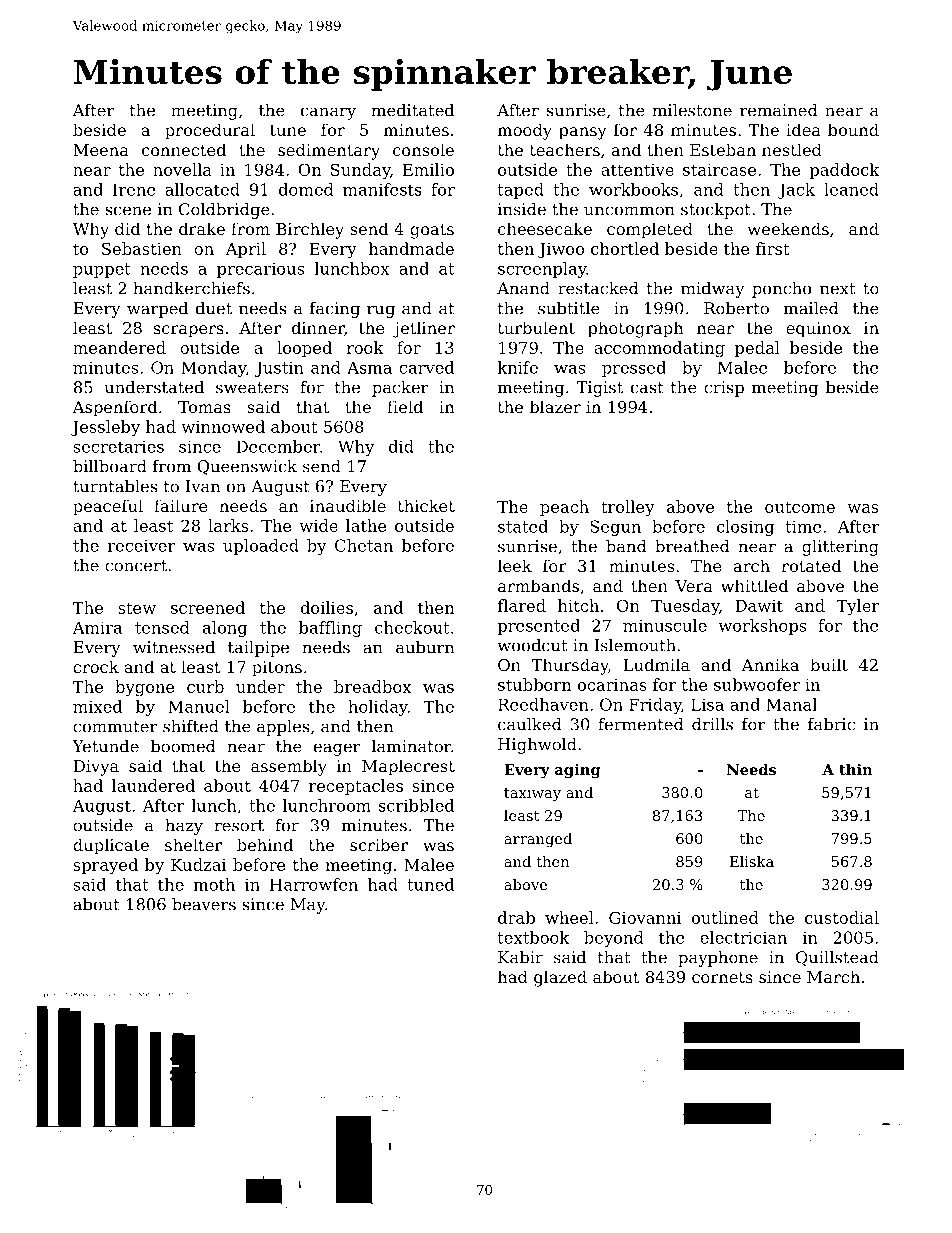  I want to click on Anand, so click(523, 288).
